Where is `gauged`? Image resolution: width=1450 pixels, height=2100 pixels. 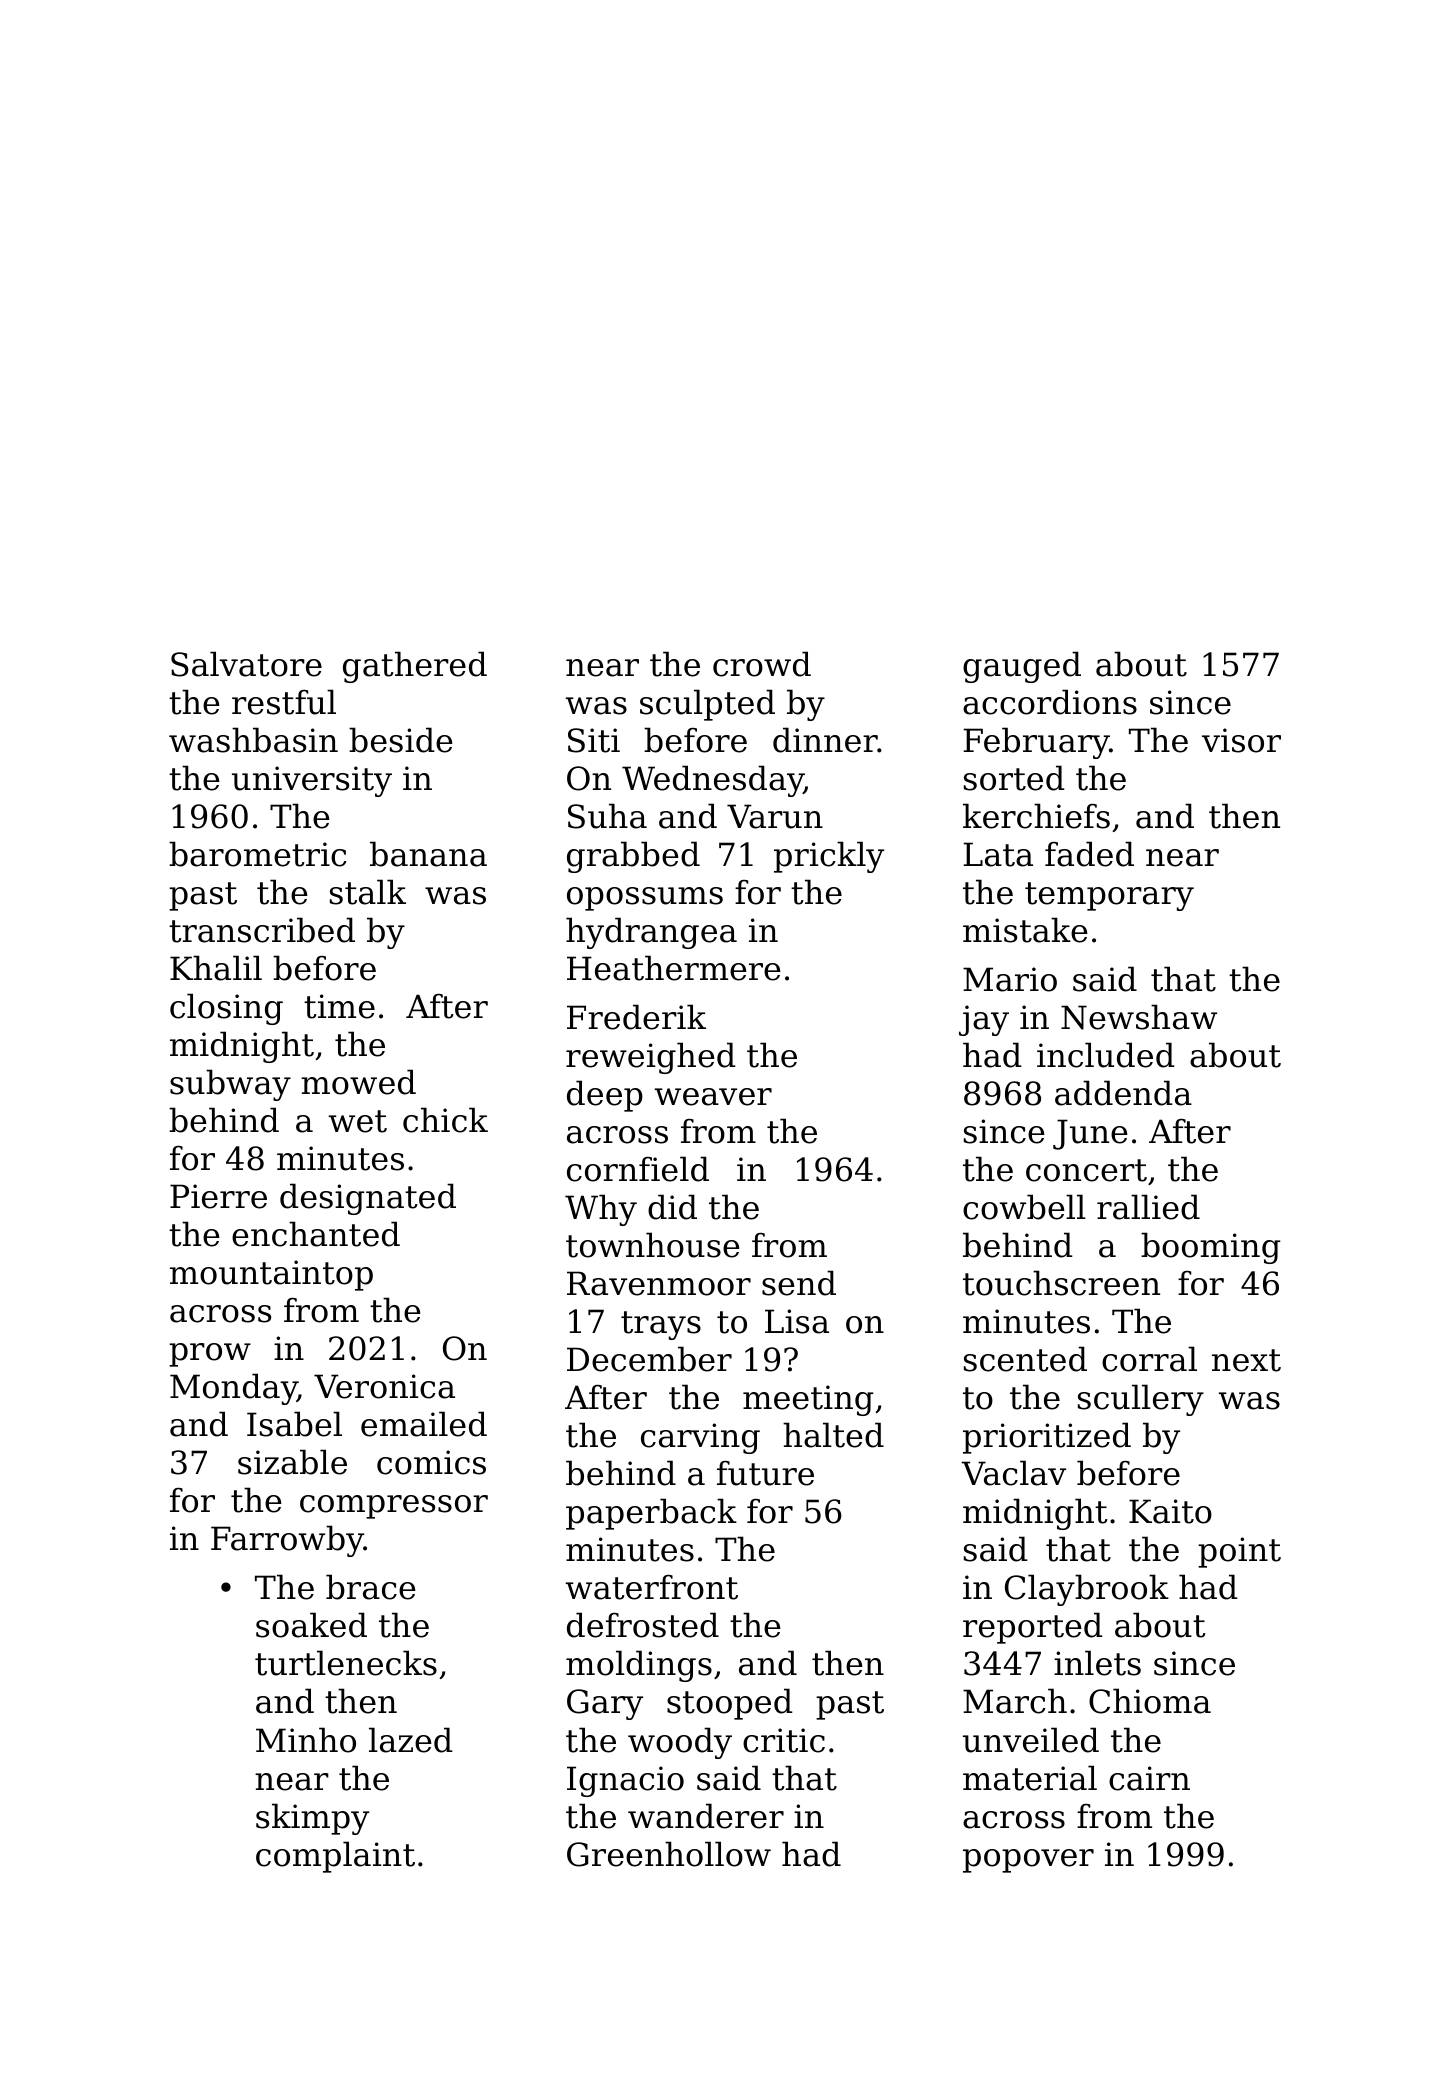
gauged is located at coordinates (1022, 667).
